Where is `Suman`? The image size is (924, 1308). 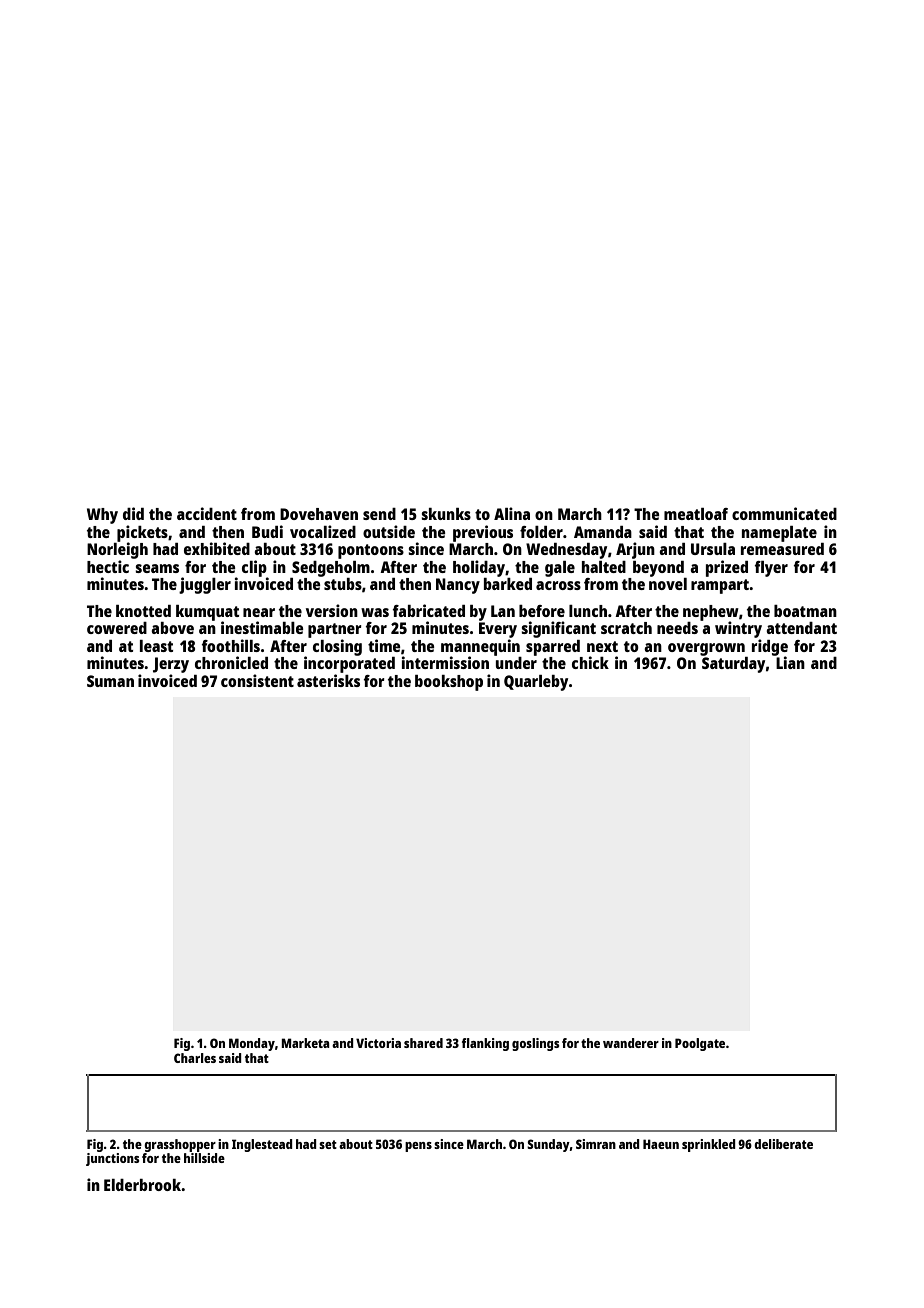
Suman is located at coordinates (110, 681).
